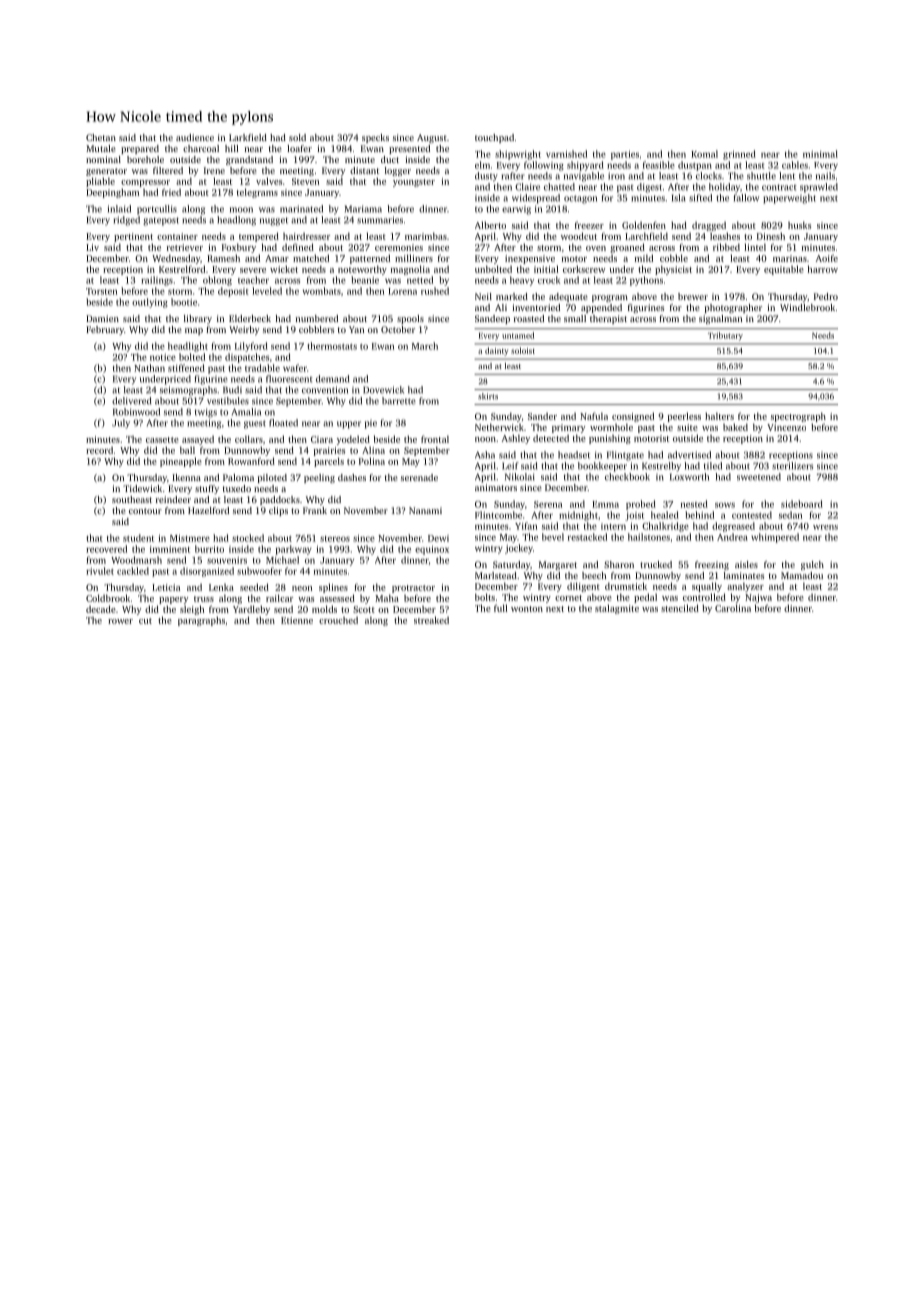 The height and width of the screenshot is (1308, 924). Describe the element at coordinates (704, 154) in the screenshot. I see `Komal` at that location.
